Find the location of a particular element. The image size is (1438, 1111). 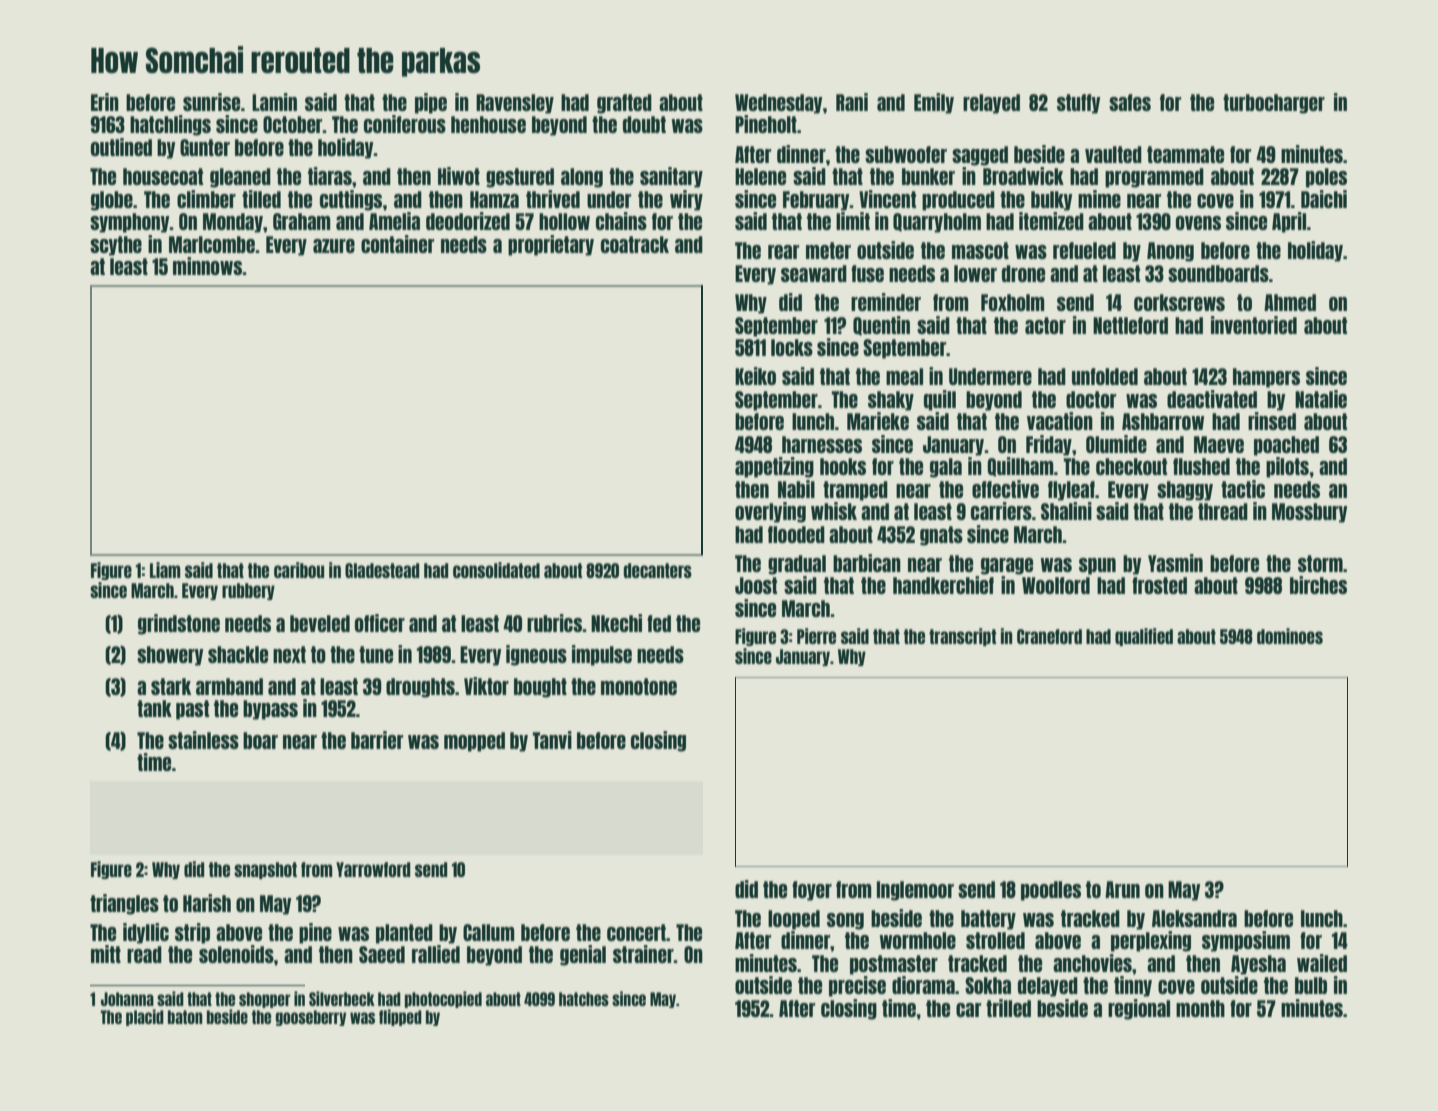

Wednesday is located at coordinates (779, 104).
